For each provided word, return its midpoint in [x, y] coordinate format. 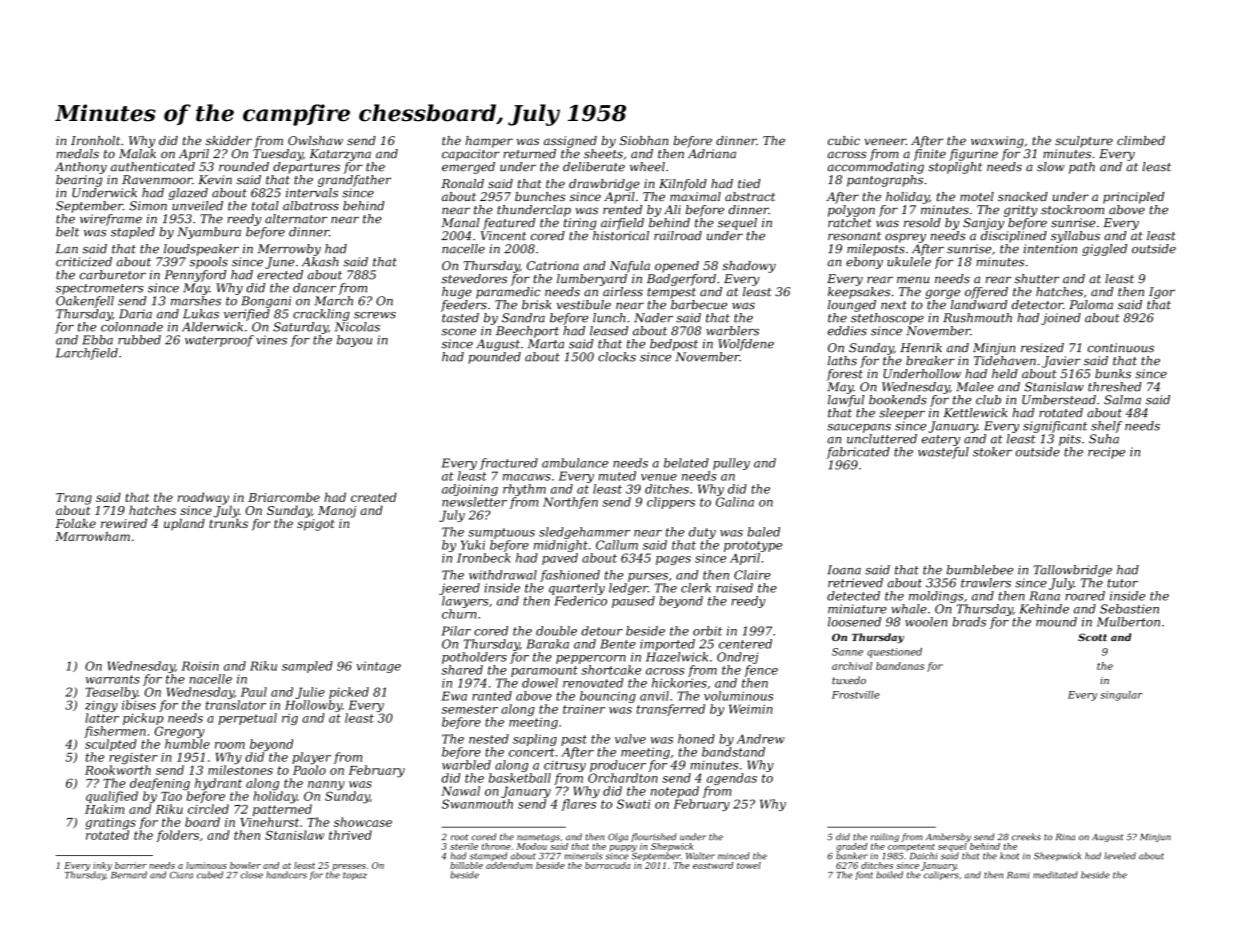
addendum [509, 865]
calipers [941, 875]
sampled [307, 667]
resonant [854, 236]
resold [922, 223]
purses [648, 577]
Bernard [129, 875]
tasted [460, 318]
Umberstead [1059, 400]
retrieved [855, 583]
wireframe [111, 220]
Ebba [97, 340]
